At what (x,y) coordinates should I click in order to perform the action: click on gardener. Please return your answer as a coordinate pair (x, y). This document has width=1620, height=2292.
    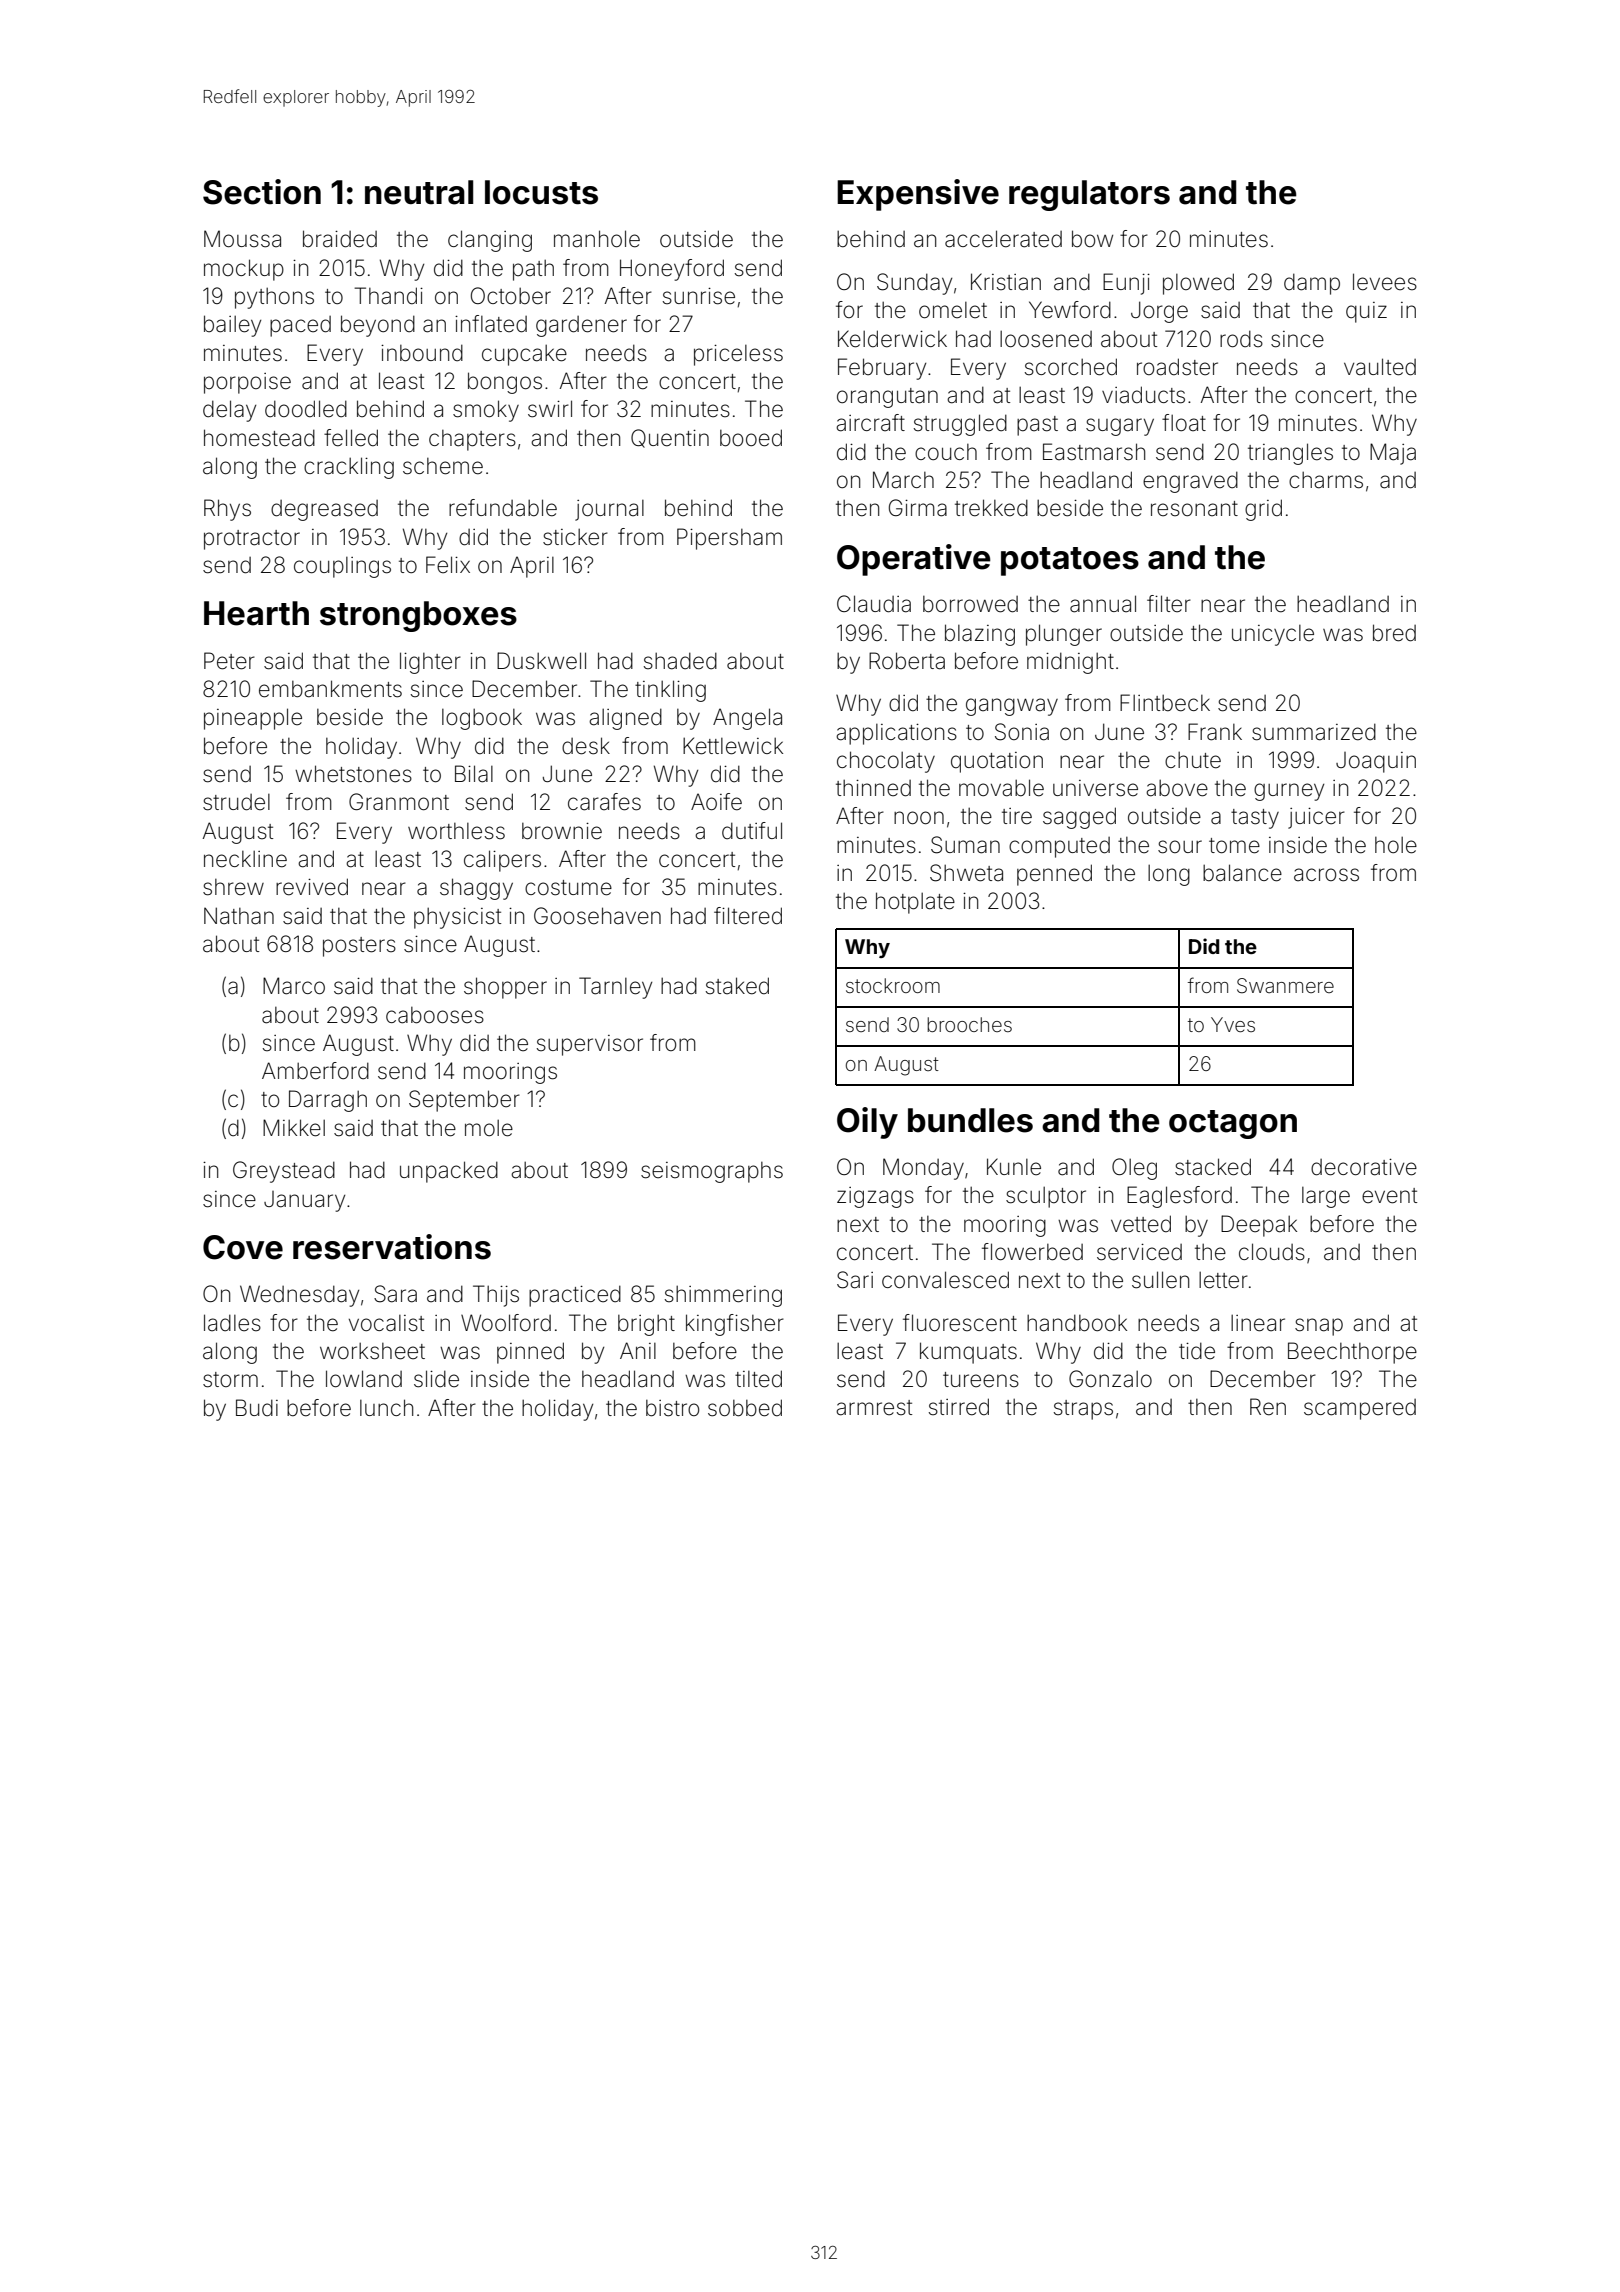
    Looking at the image, I should click on (581, 326).
